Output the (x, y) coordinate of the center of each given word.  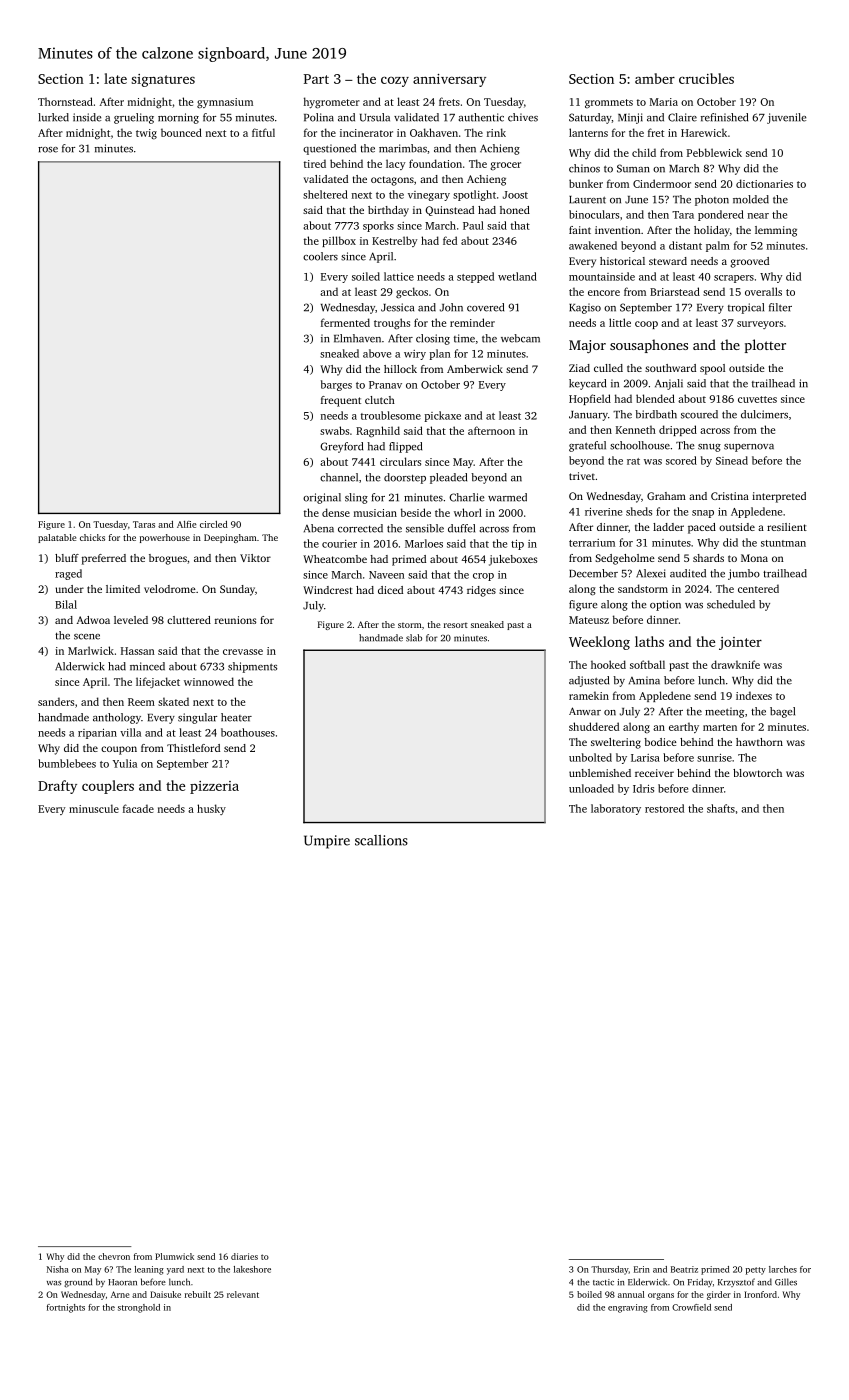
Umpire (327, 842)
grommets (609, 103)
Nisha (58, 1269)
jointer (740, 643)
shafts (721, 808)
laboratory (616, 809)
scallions (381, 840)
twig (146, 134)
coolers (320, 256)
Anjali (669, 384)
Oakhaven (434, 132)
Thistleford (193, 748)
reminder (472, 322)
